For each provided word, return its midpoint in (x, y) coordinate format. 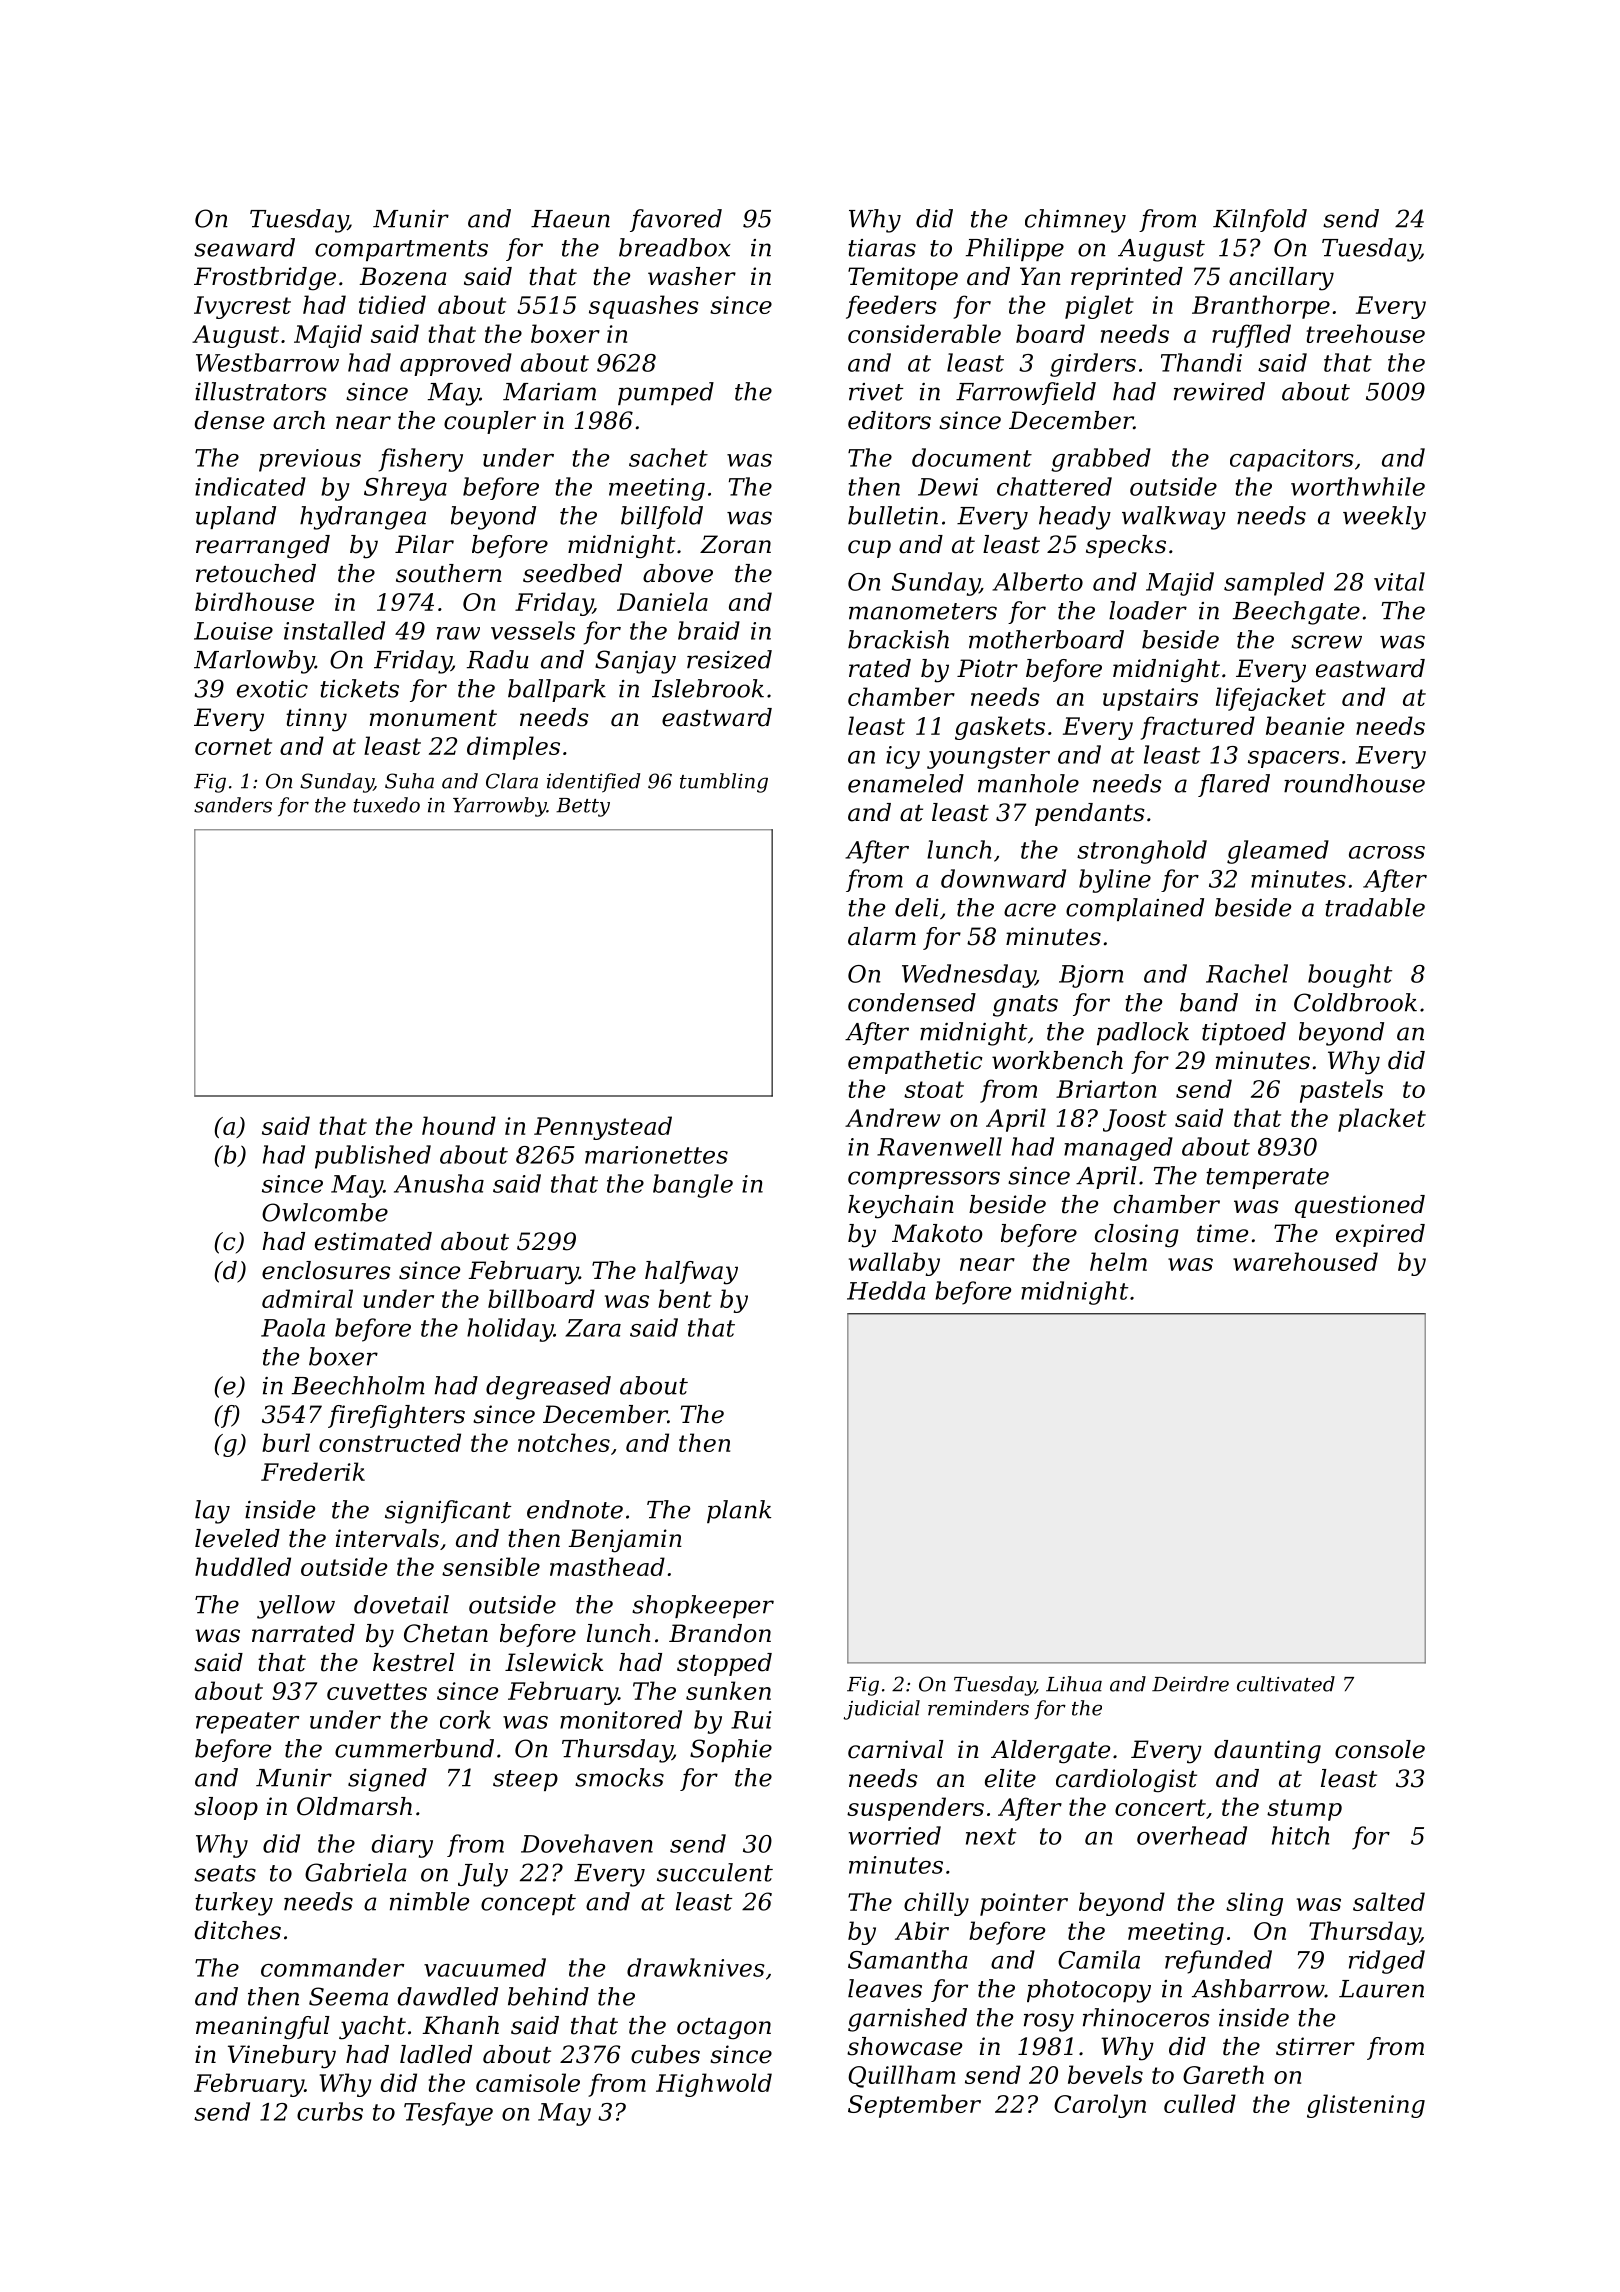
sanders (233, 805)
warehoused (1305, 1261)
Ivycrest (242, 307)
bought (1350, 976)
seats (225, 1873)
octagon (724, 2029)
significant (448, 1512)
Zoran (735, 544)
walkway (1174, 518)
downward (1003, 878)
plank (739, 1511)
